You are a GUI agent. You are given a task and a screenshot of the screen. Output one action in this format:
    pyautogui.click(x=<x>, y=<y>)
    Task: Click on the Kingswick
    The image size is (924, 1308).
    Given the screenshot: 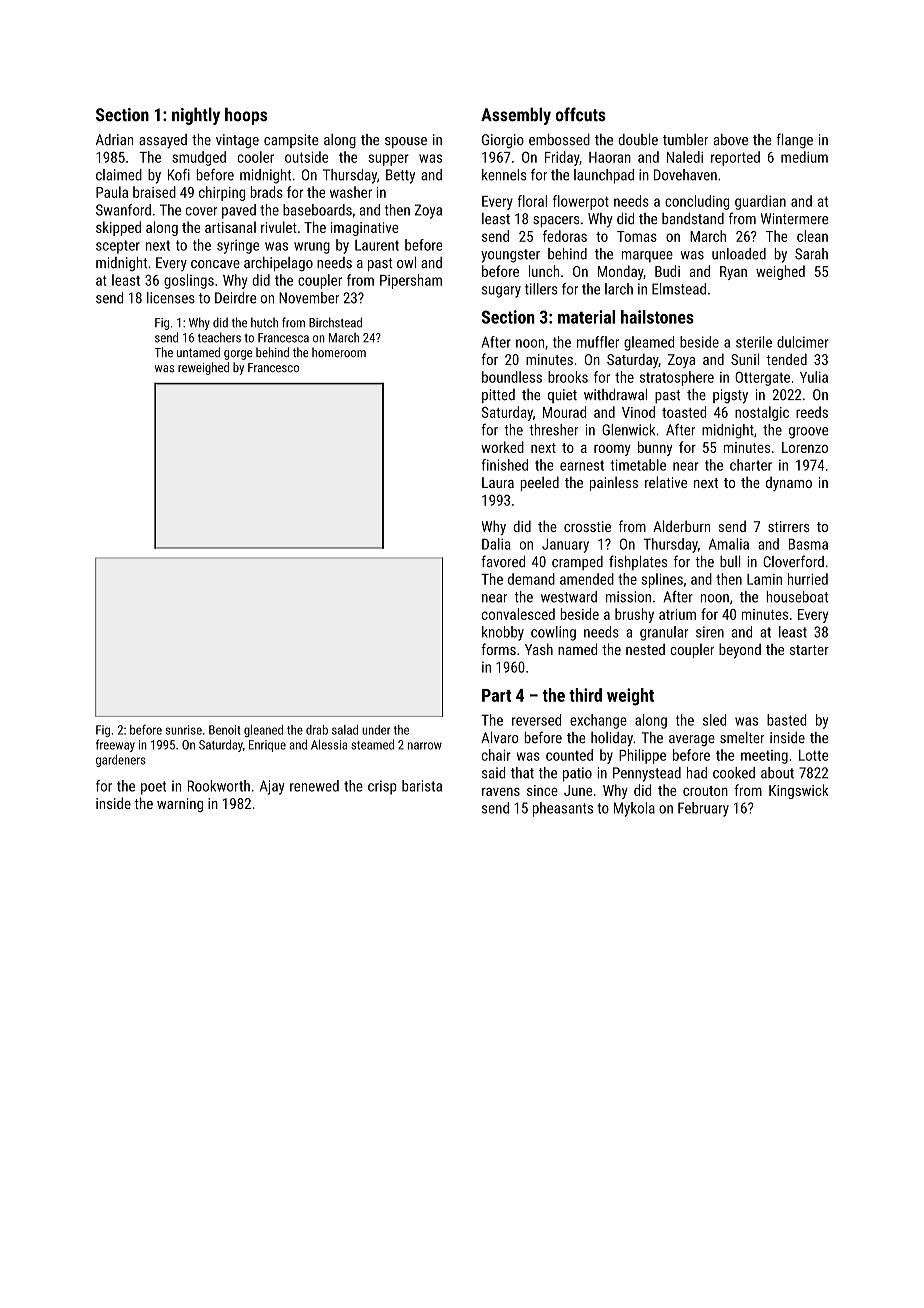 What is the action you would take?
    pyautogui.click(x=799, y=791)
